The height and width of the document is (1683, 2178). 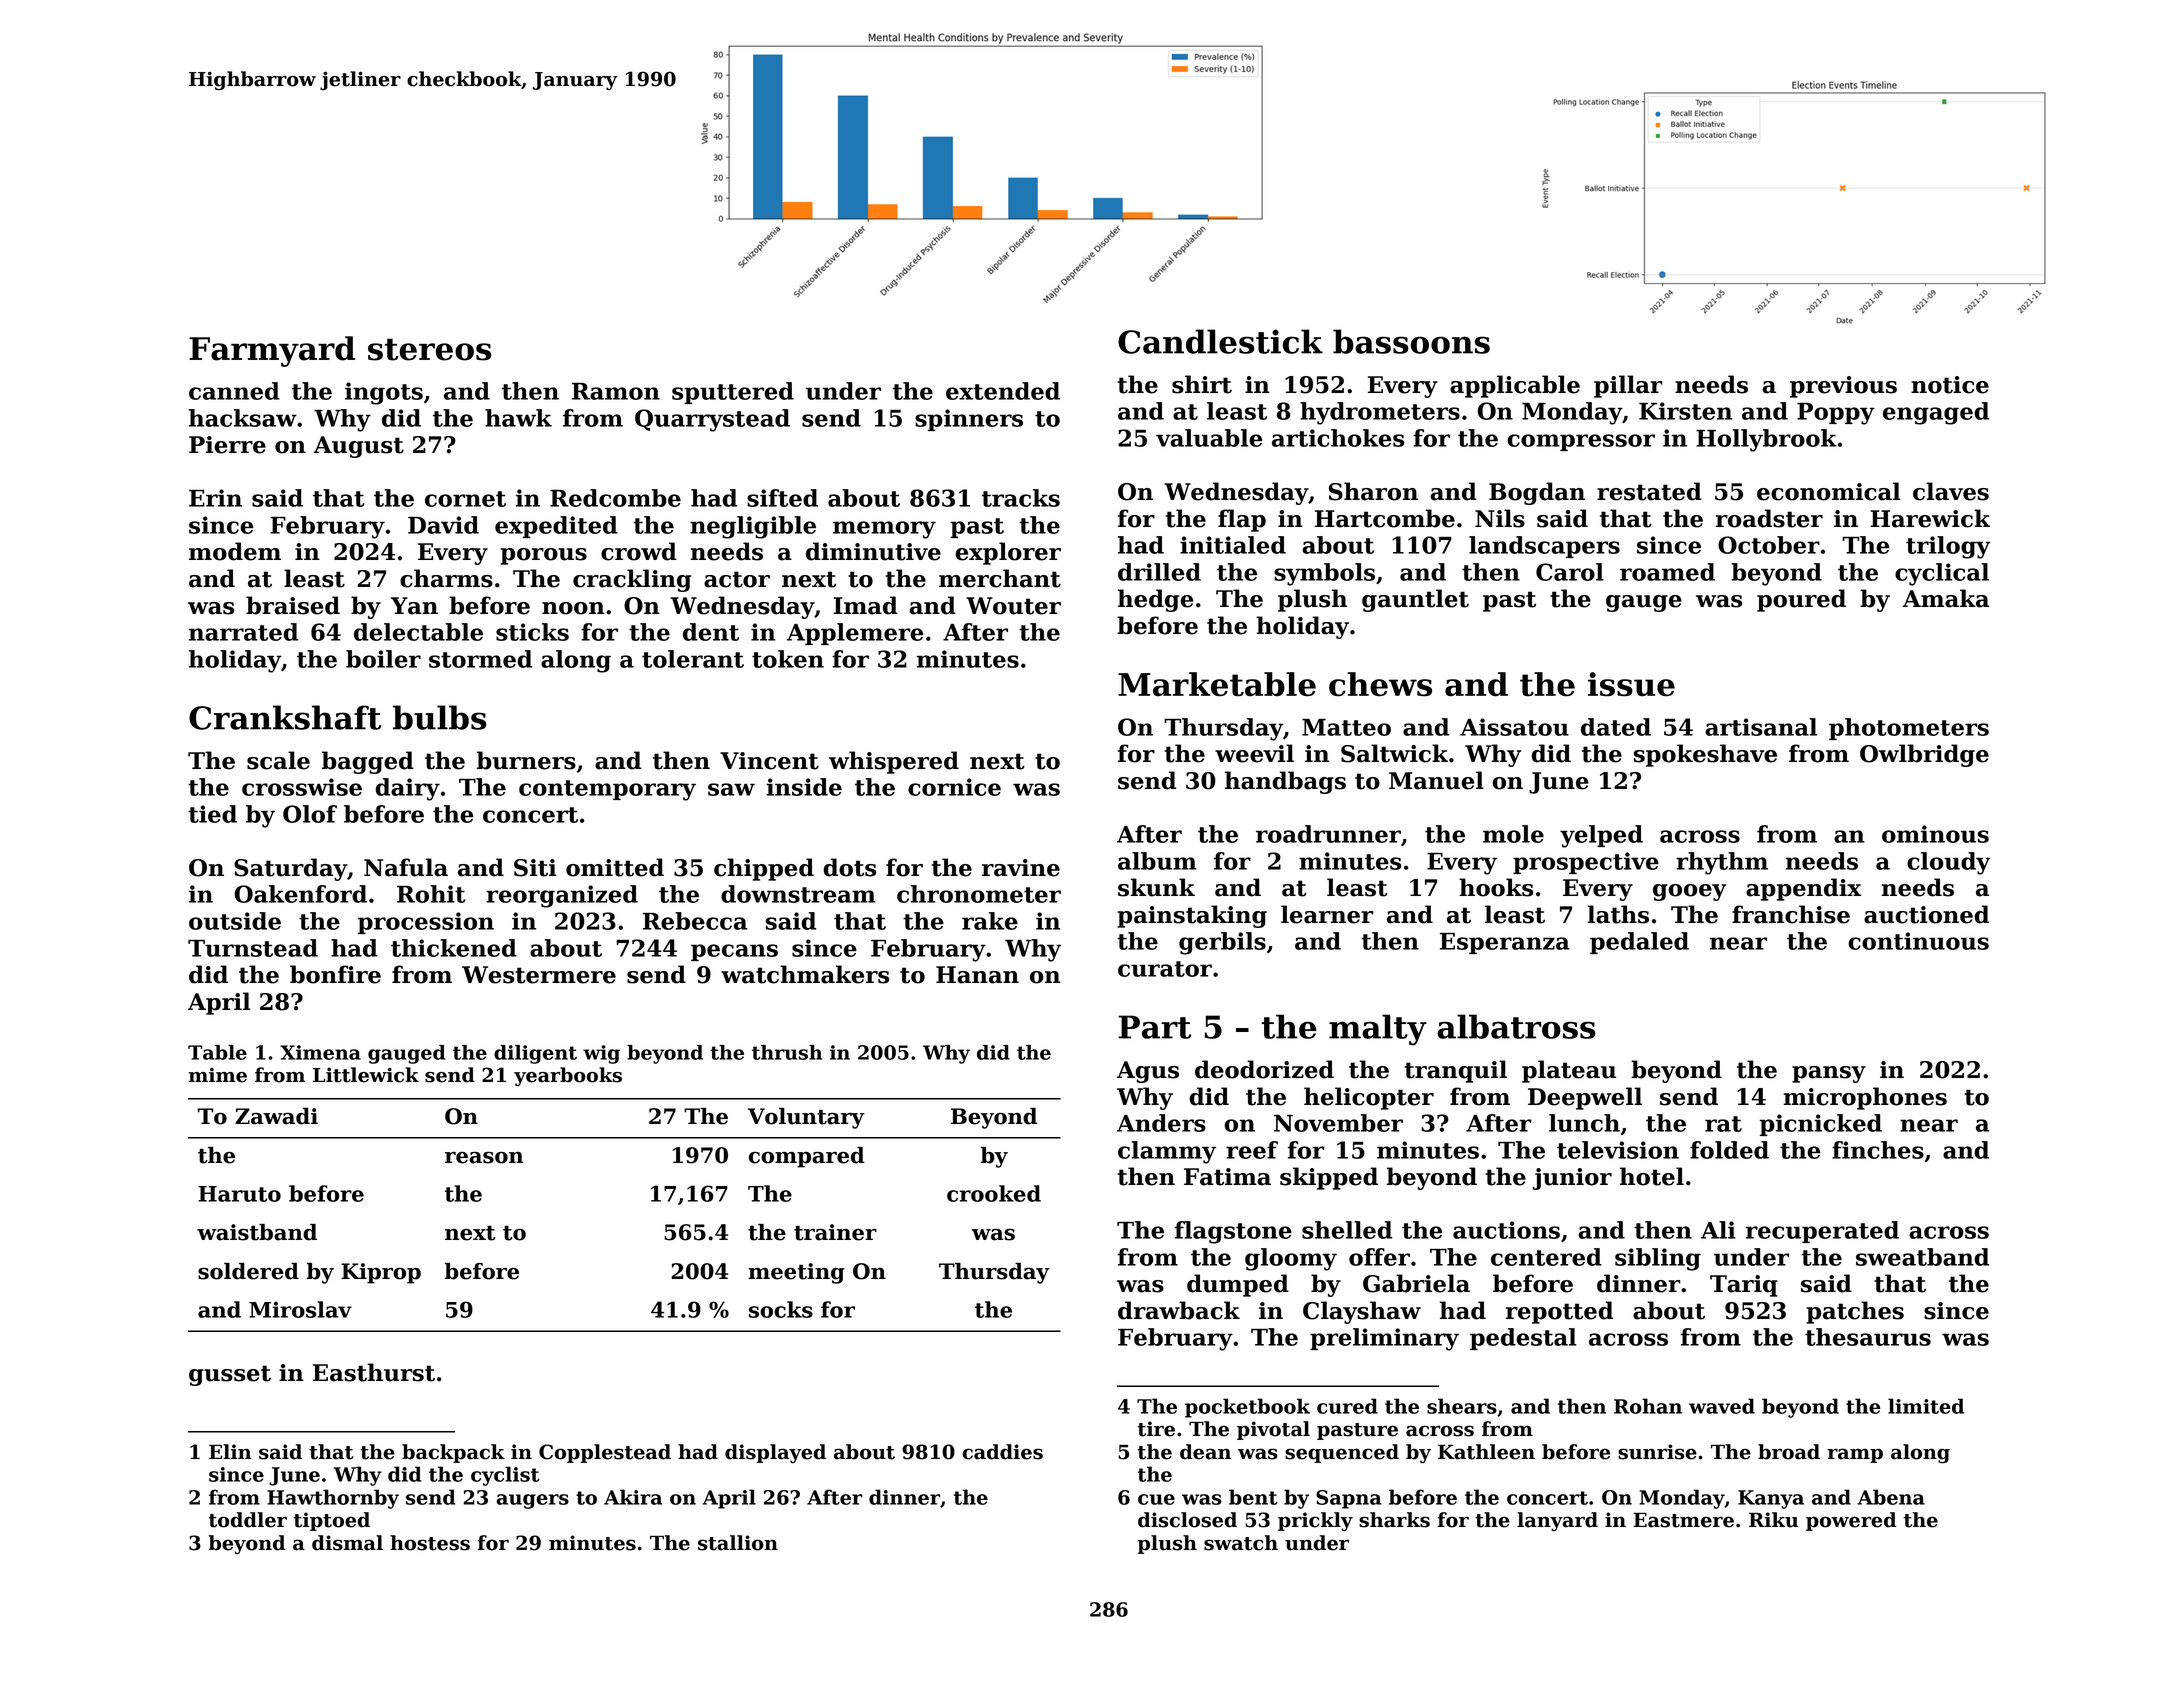 What do you see at coordinates (480, 659) in the document?
I see `stormed` at bounding box center [480, 659].
